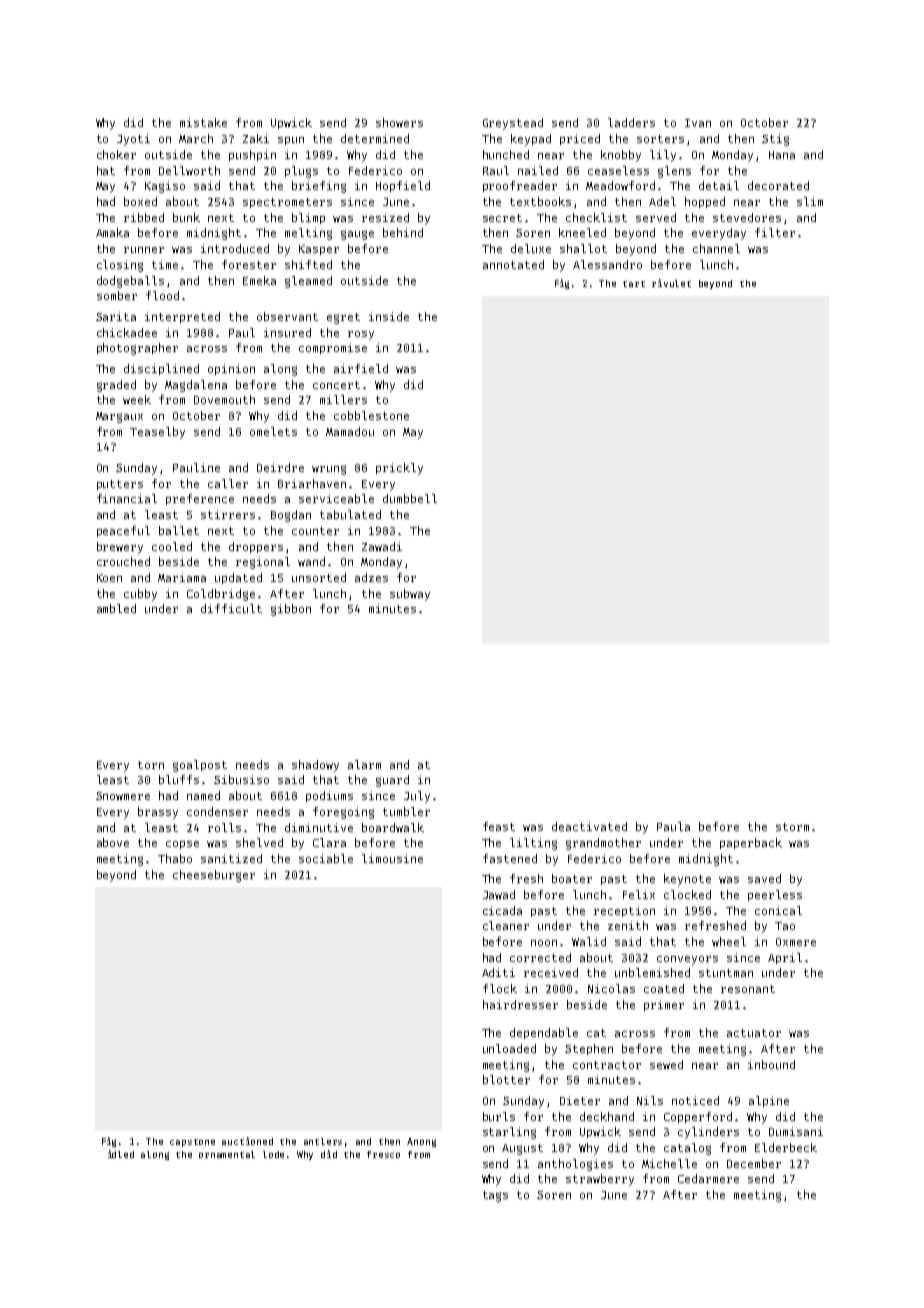  Describe the element at coordinates (509, 1133) in the screenshot. I see `starling` at that location.
